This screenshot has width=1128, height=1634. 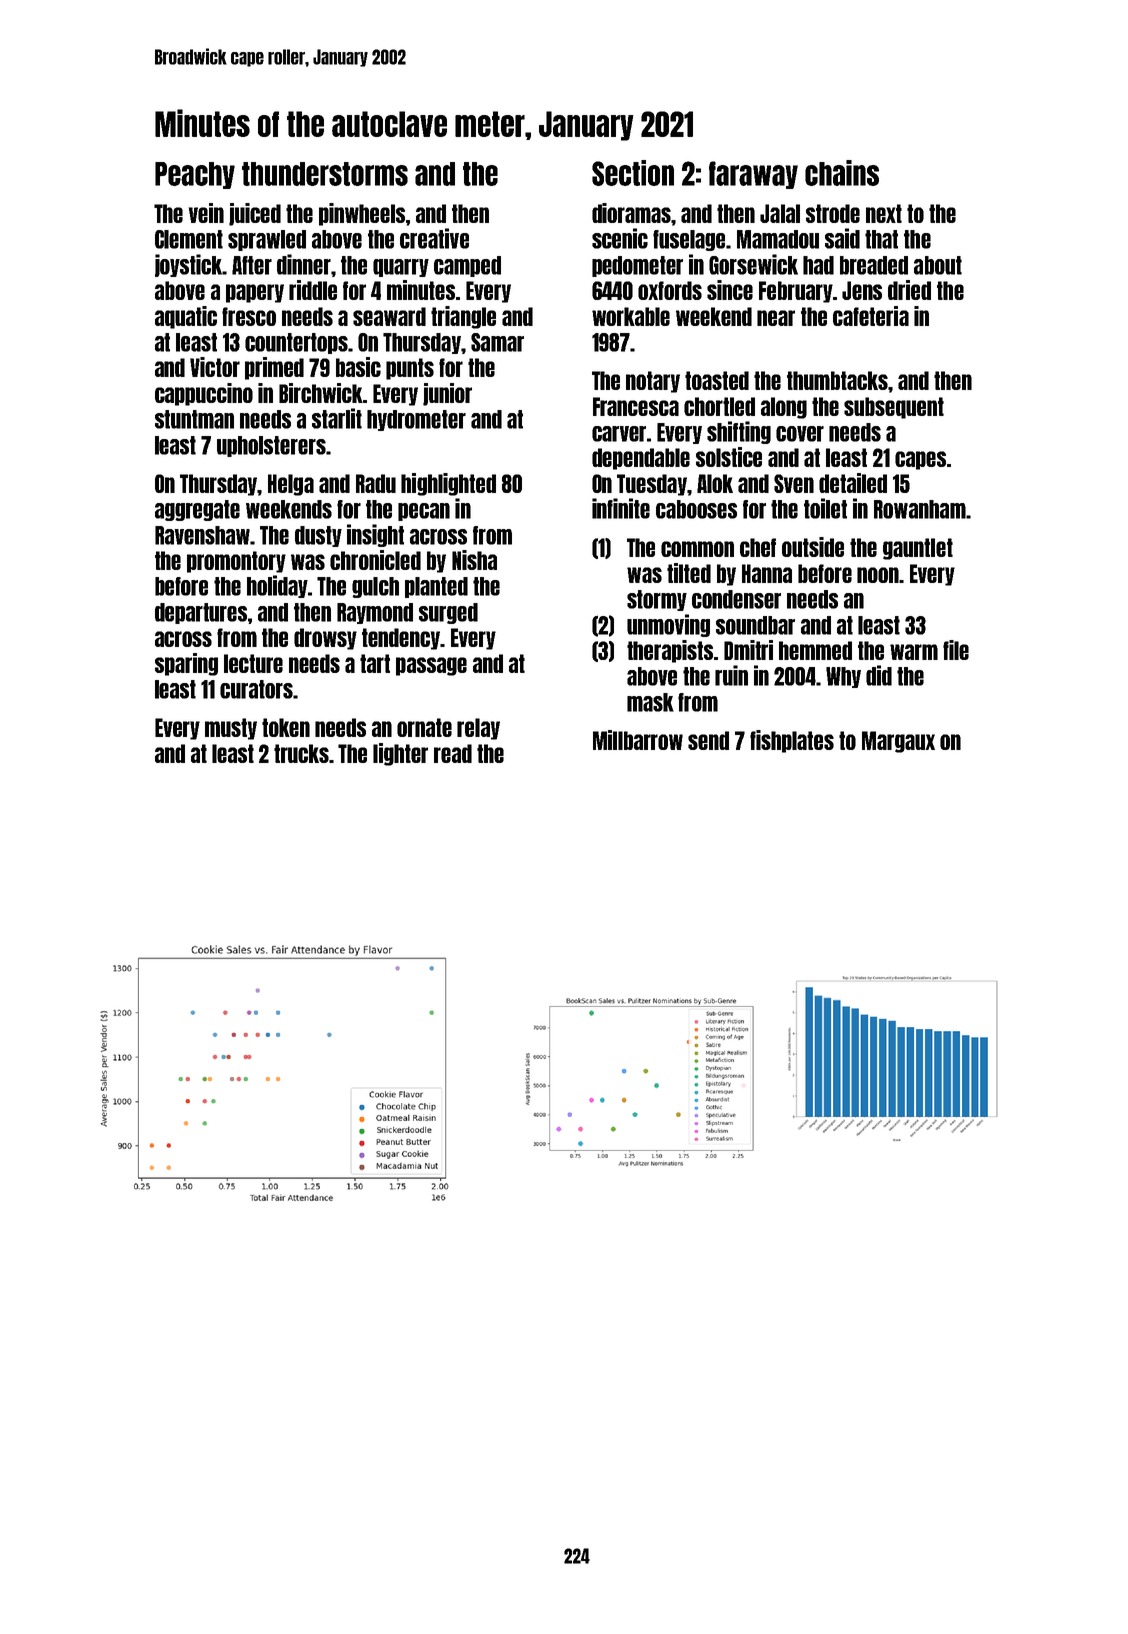 What do you see at coordinates (619, 434) in the screenshot?
I see `carver` at bounding box center [619, 434].
